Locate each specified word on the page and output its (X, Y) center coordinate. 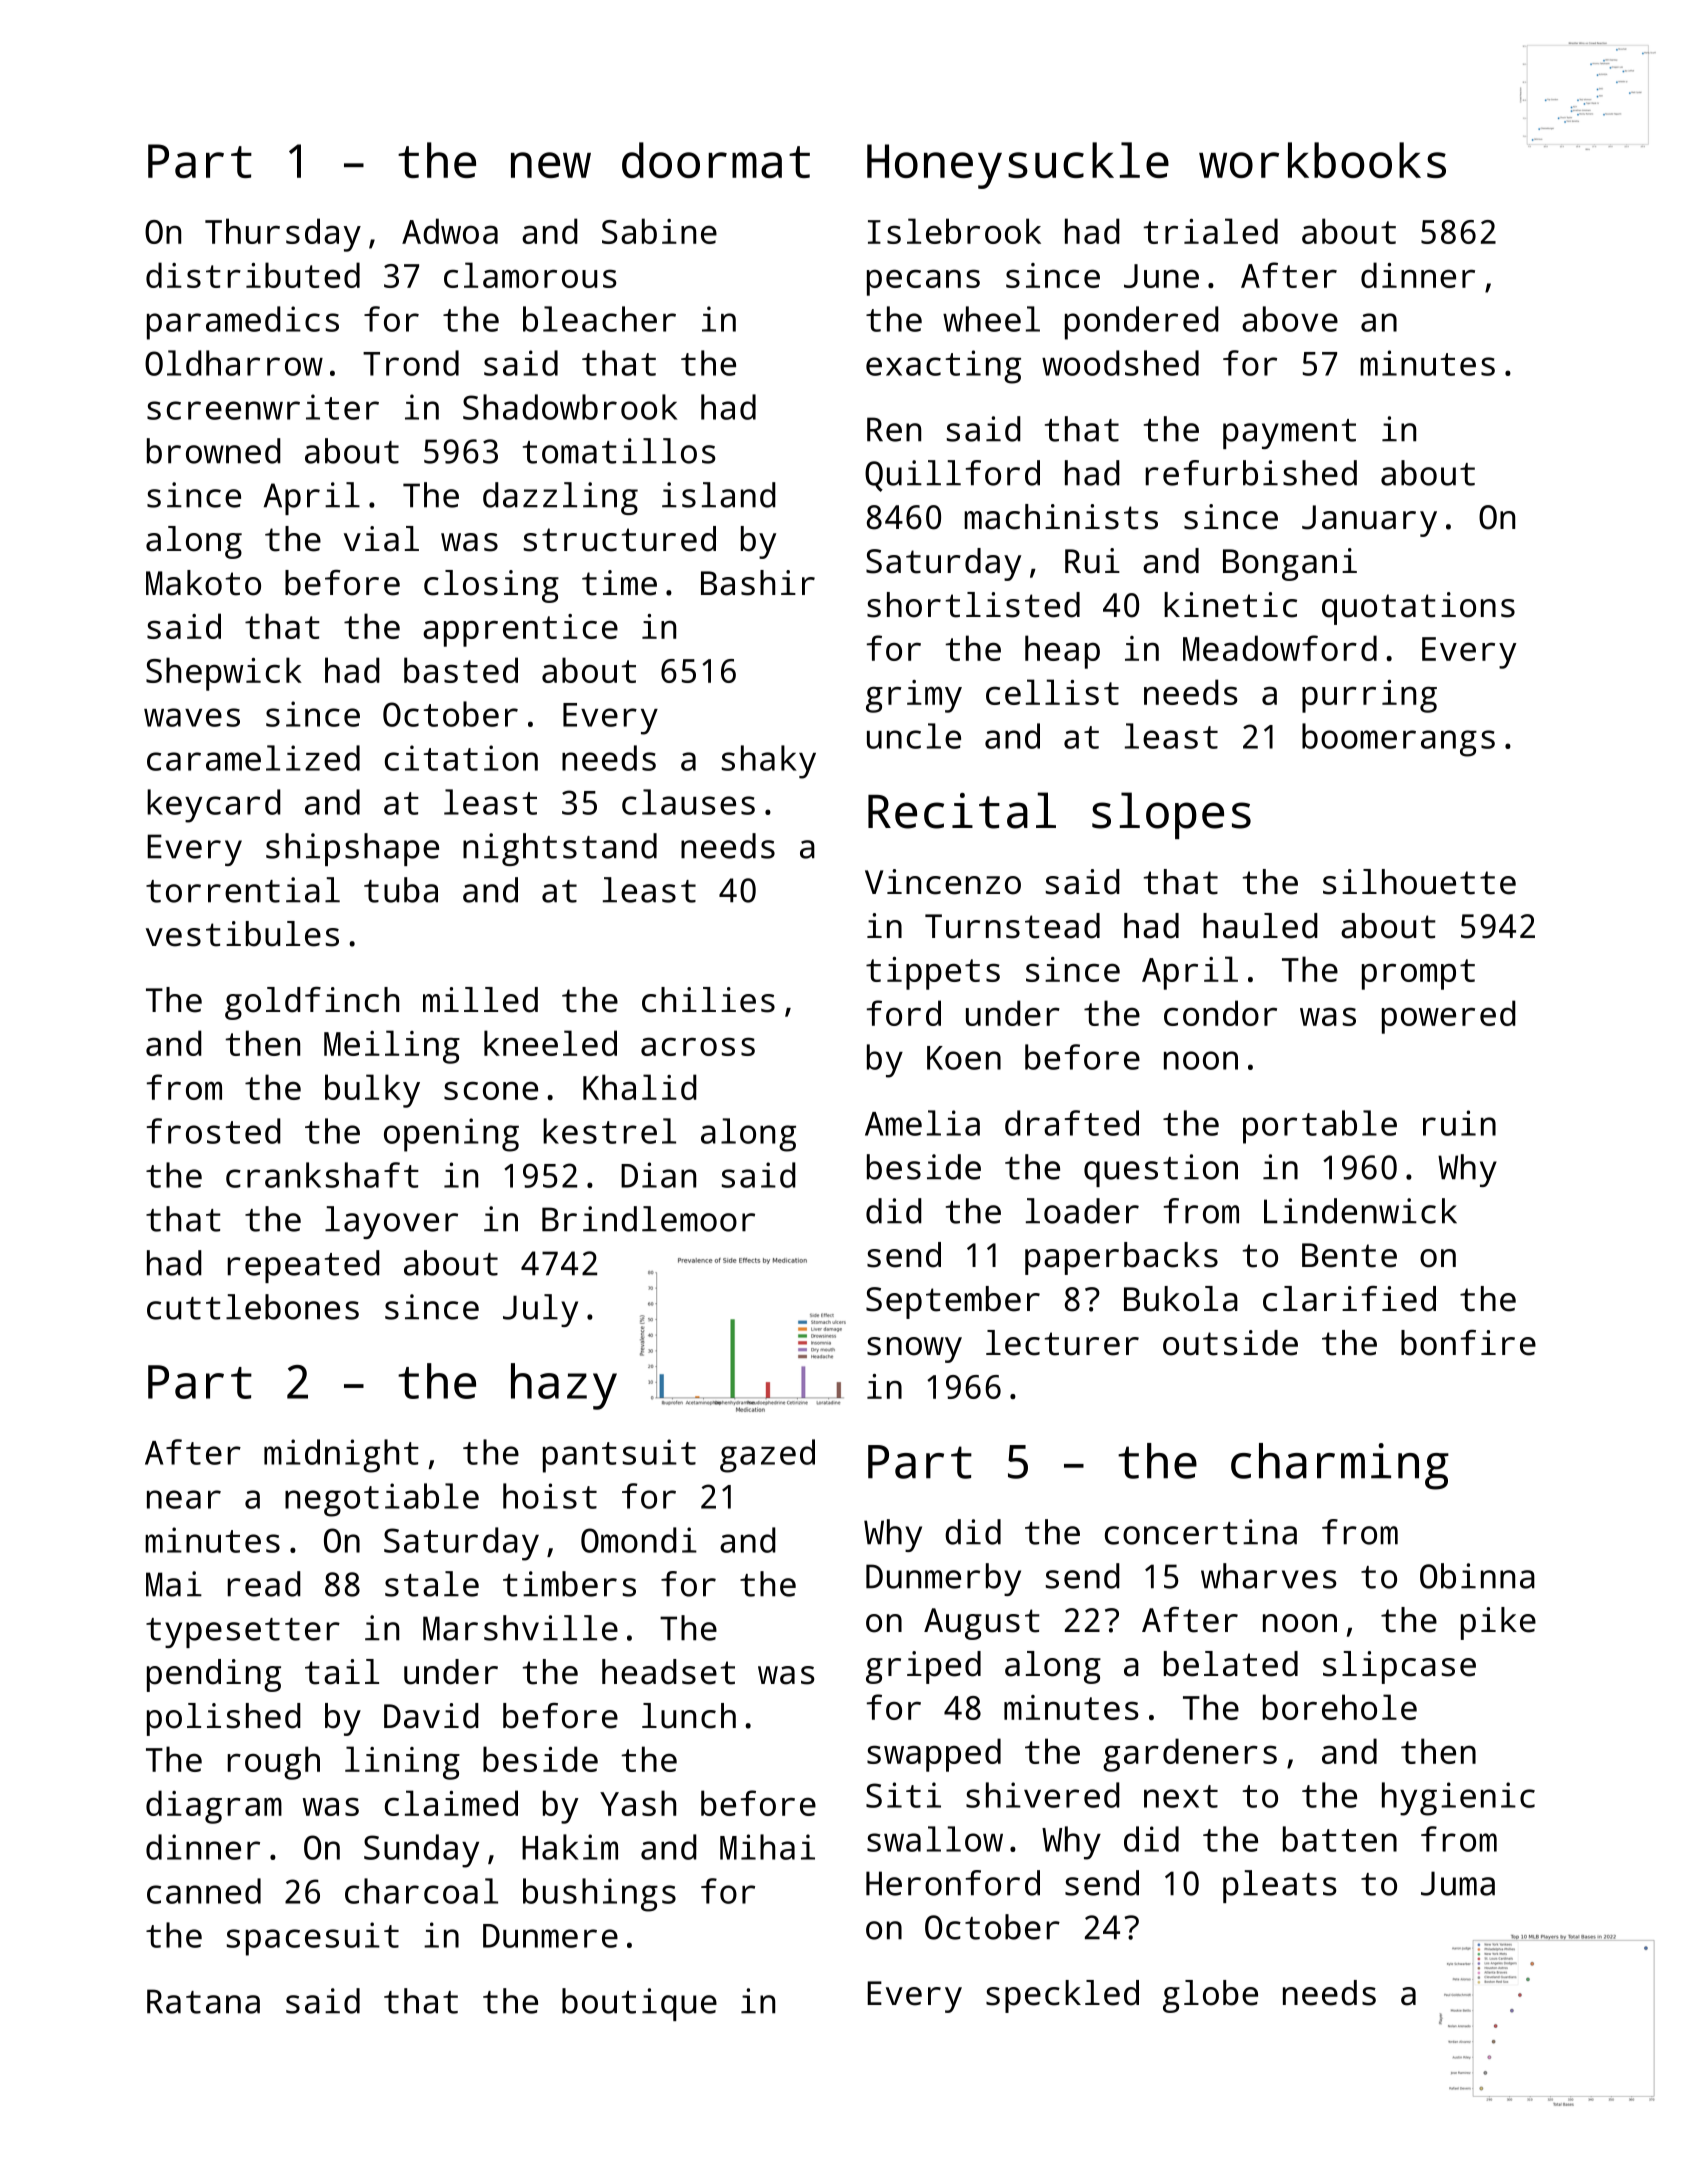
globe (1210, 1996)
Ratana (203, 2001)
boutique (639, 2004)
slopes (1171, 815)
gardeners (1190, 1755)
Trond (411, 363)
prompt (1418, 974)
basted (461, 670)
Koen (964, 1058)
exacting (943, 367)
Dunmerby (943, 1579)
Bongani (1290, 564)
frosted (214, 1131)
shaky (769, 762)
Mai (174, 1584)
